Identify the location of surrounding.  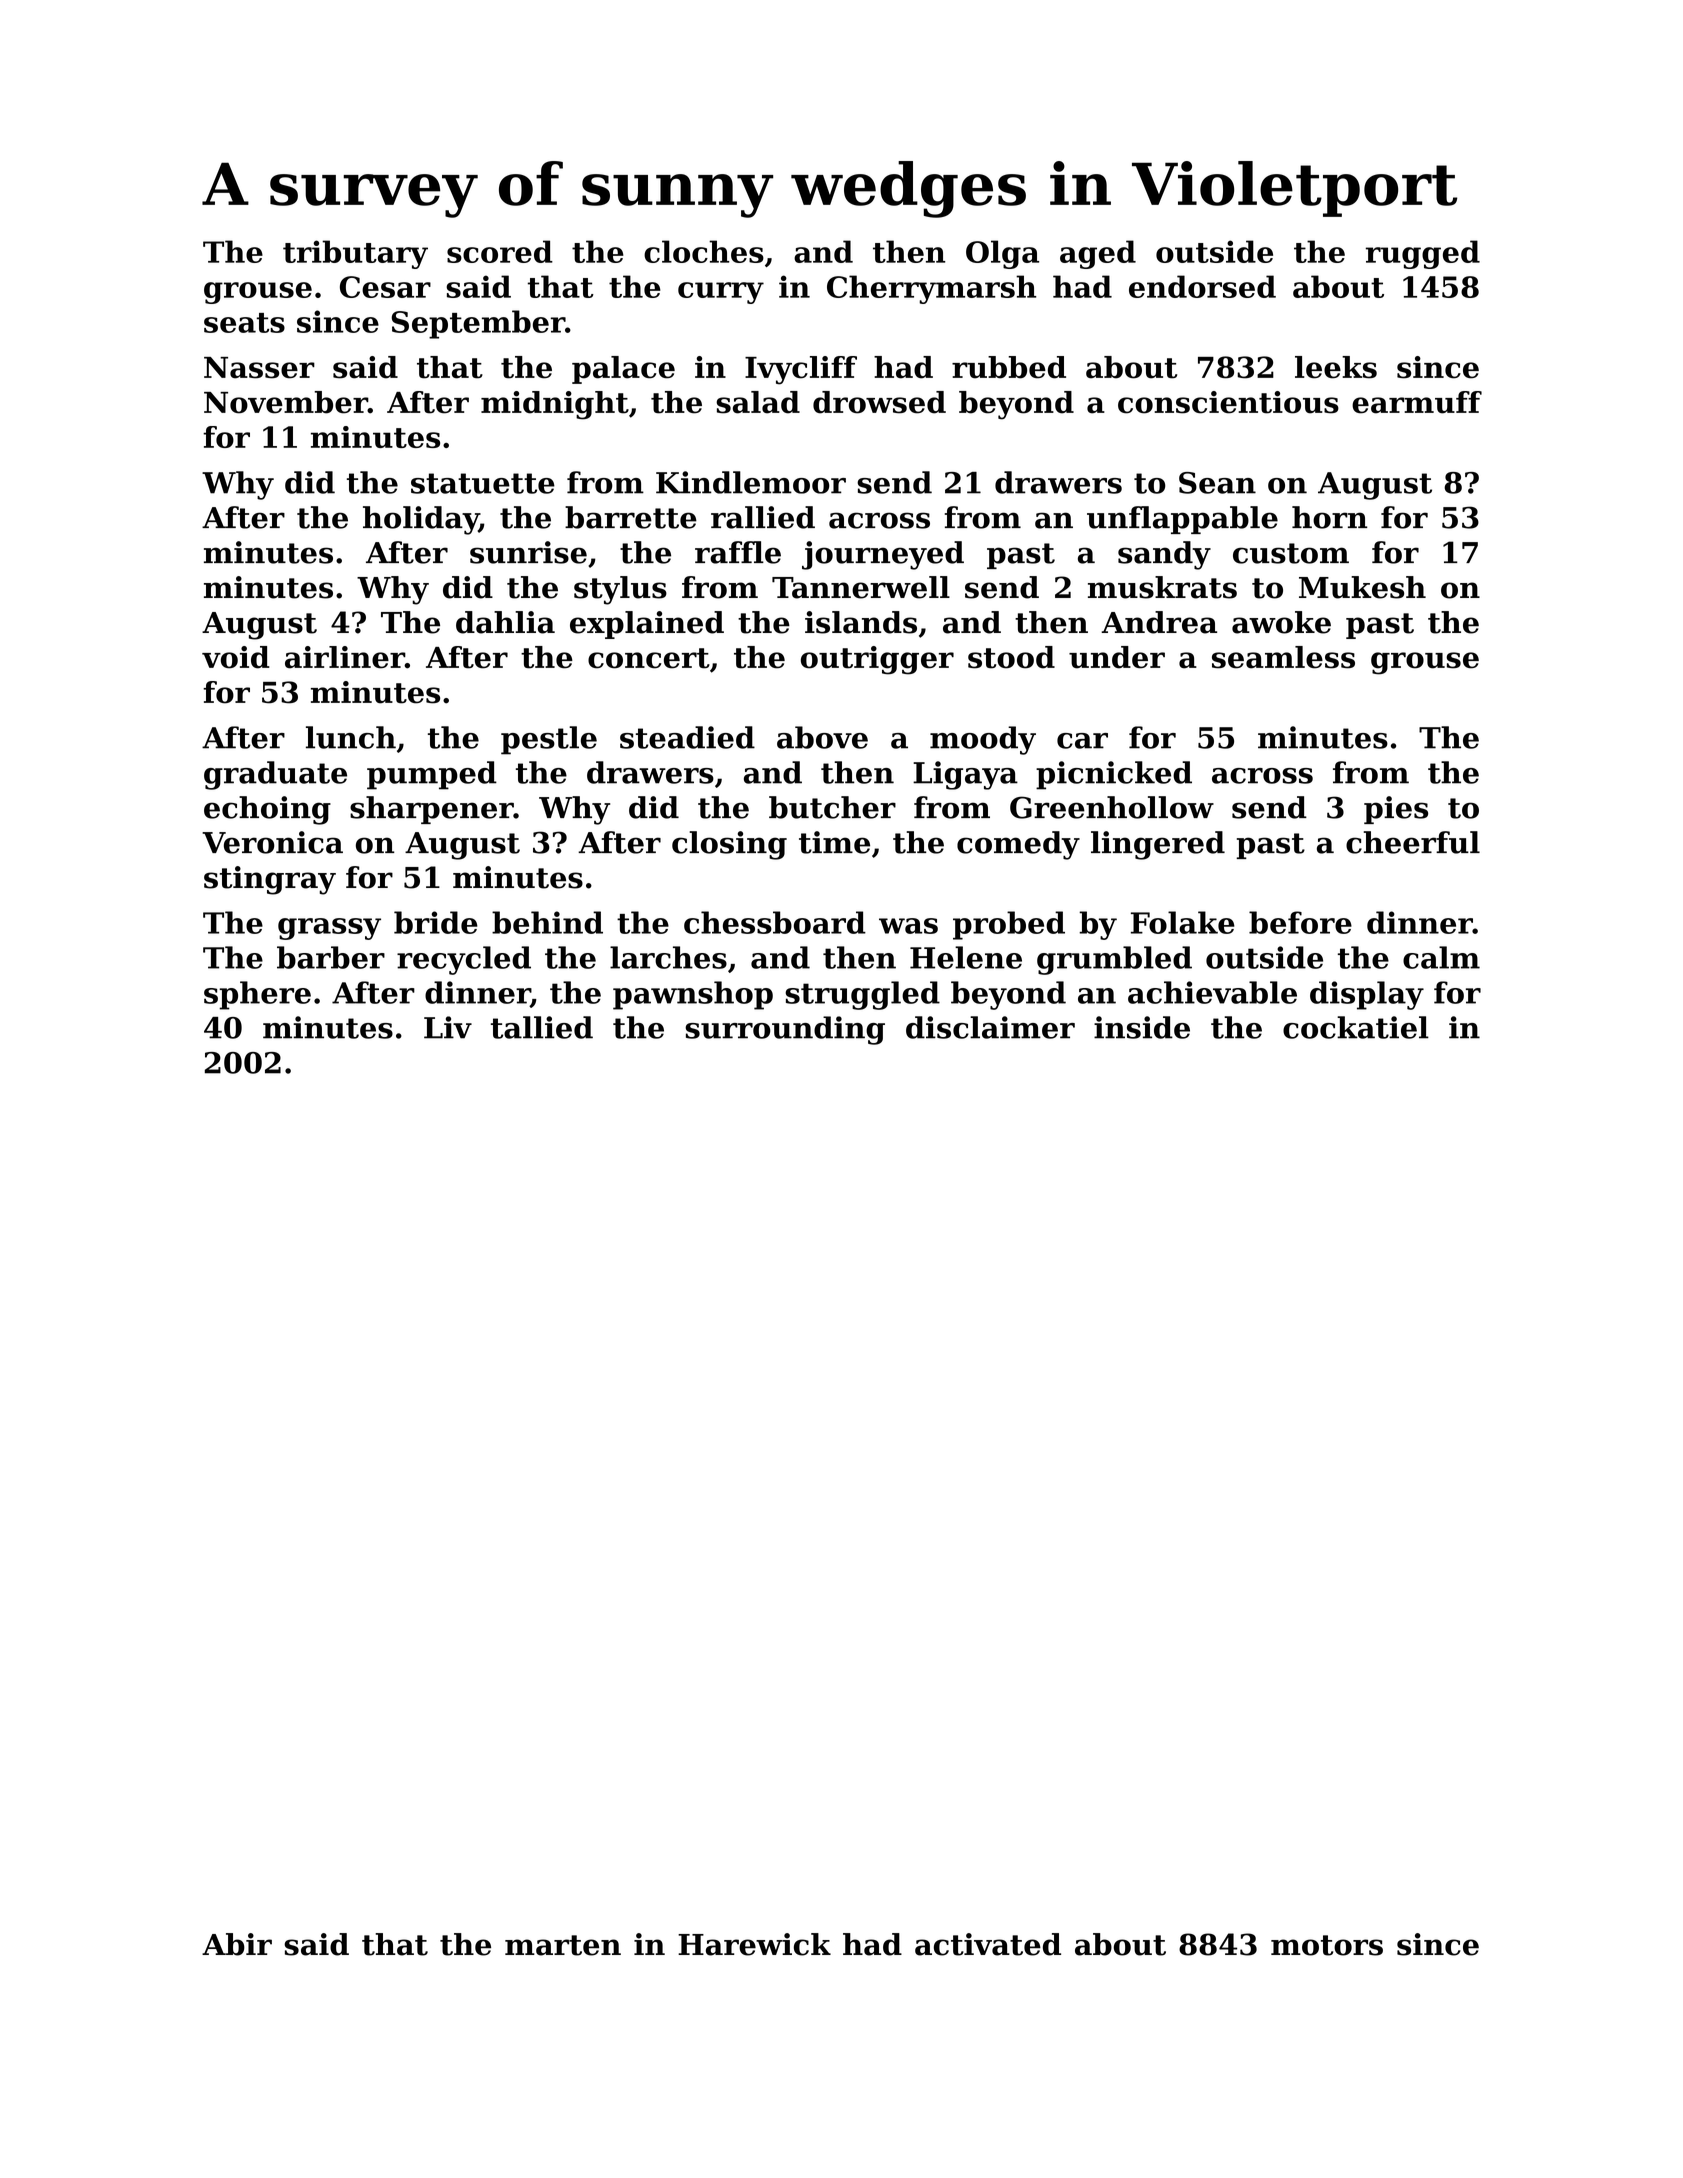
(785, 1030).
